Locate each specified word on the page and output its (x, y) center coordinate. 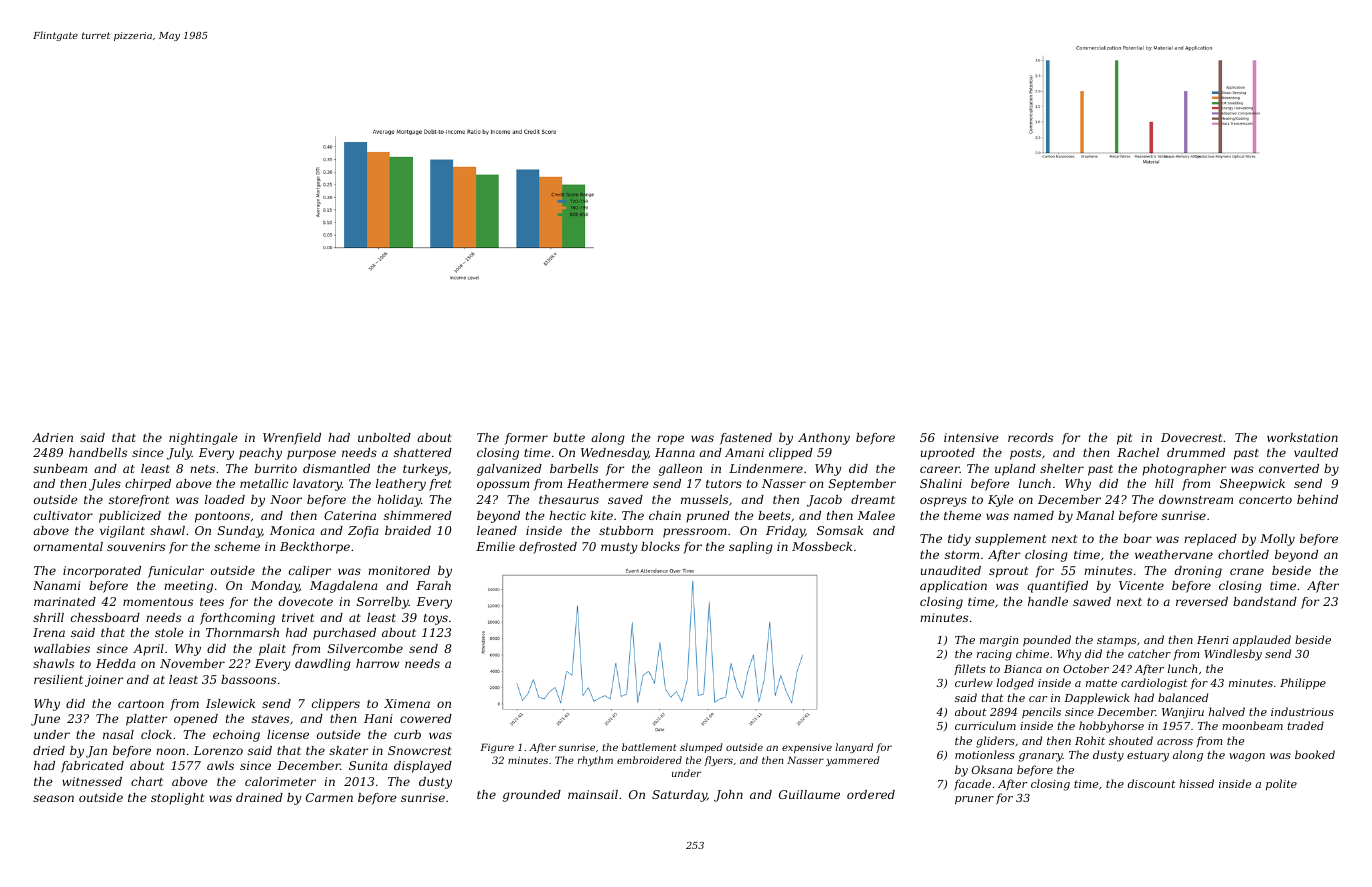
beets (774, 515)
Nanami (57, 585)
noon (170, 751)
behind (1317, 499)
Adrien (52, 437)
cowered (426, 718)
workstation (1302, 437)
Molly (1277, 540)
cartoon (141, 704)
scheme (237, 546)
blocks (660, 546)
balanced (1183, 697)
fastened (746, 439)
